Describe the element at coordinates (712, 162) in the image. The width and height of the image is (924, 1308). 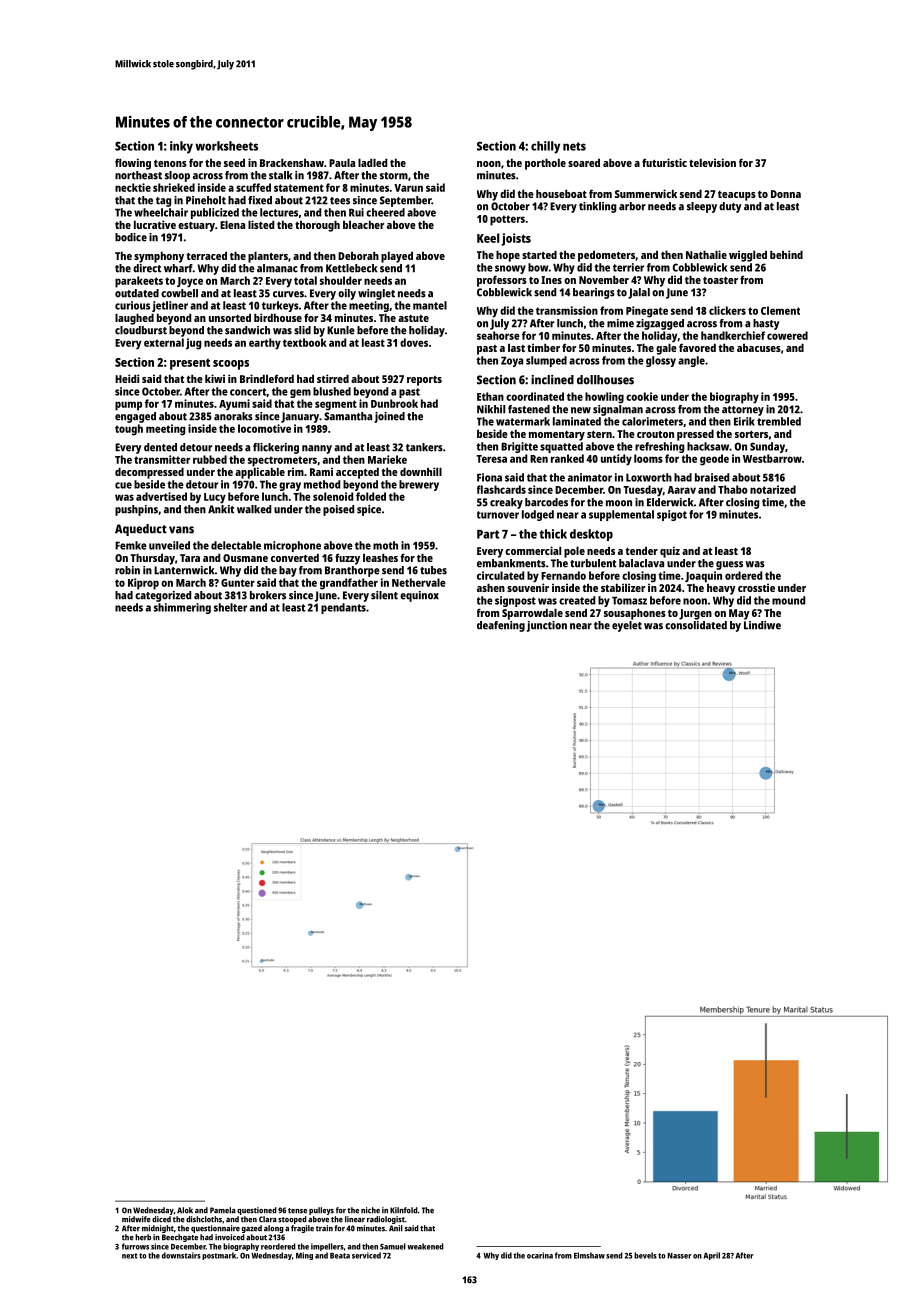
I see `television` at that location.
